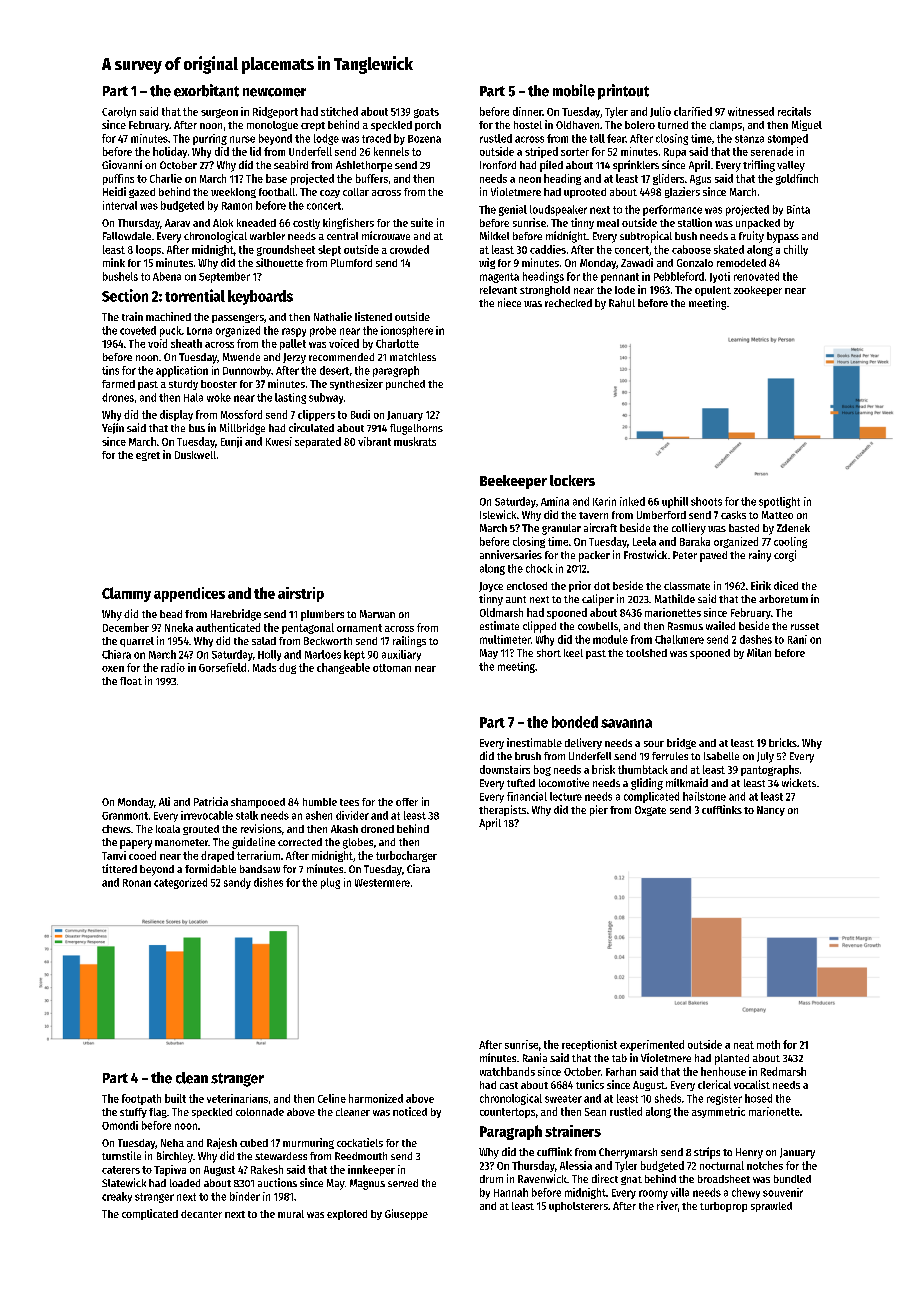  I want to click on Rasmus, so click(685, 626).
